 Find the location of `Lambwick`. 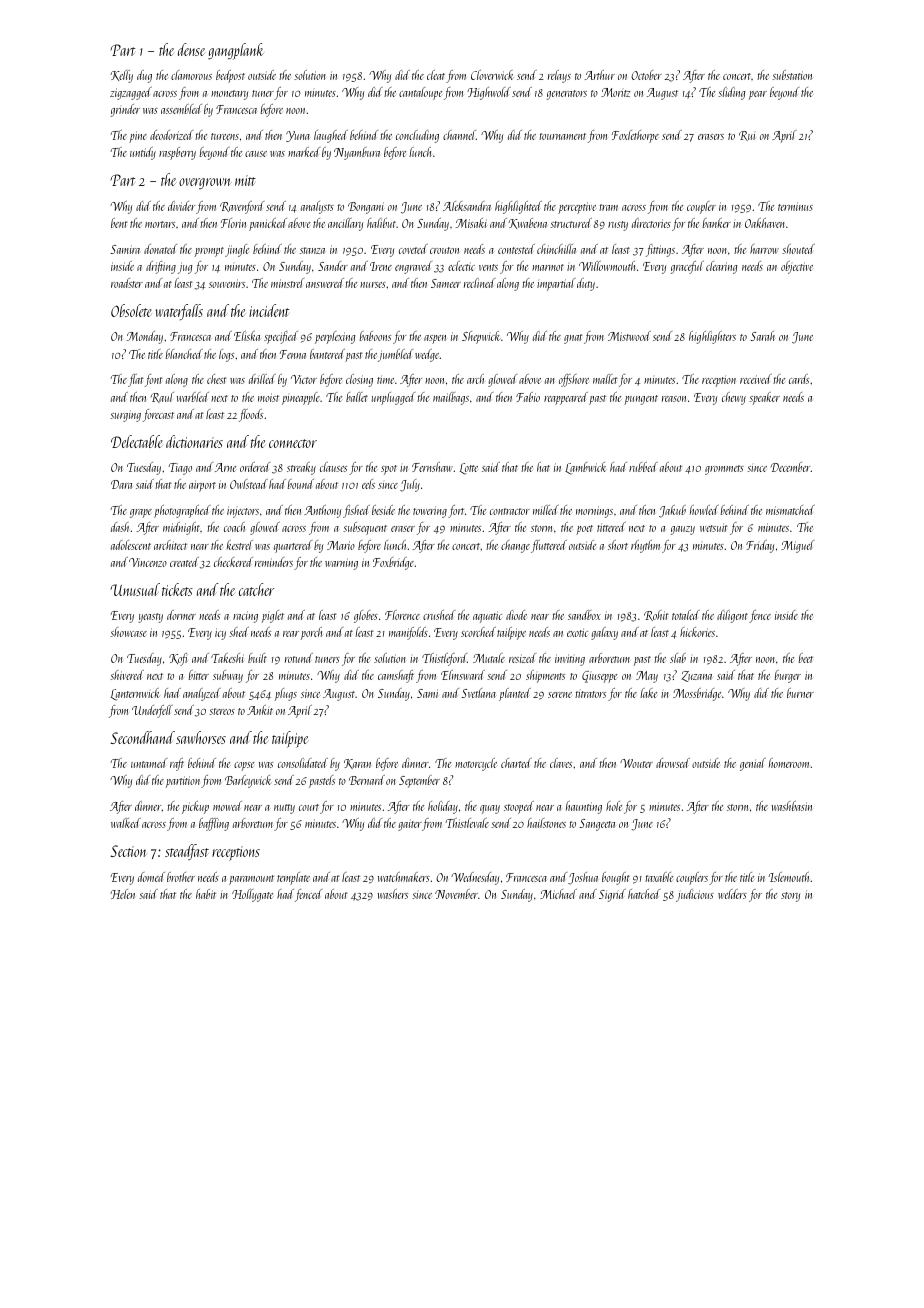

Lambwick is located at coordinates (586, 468).
